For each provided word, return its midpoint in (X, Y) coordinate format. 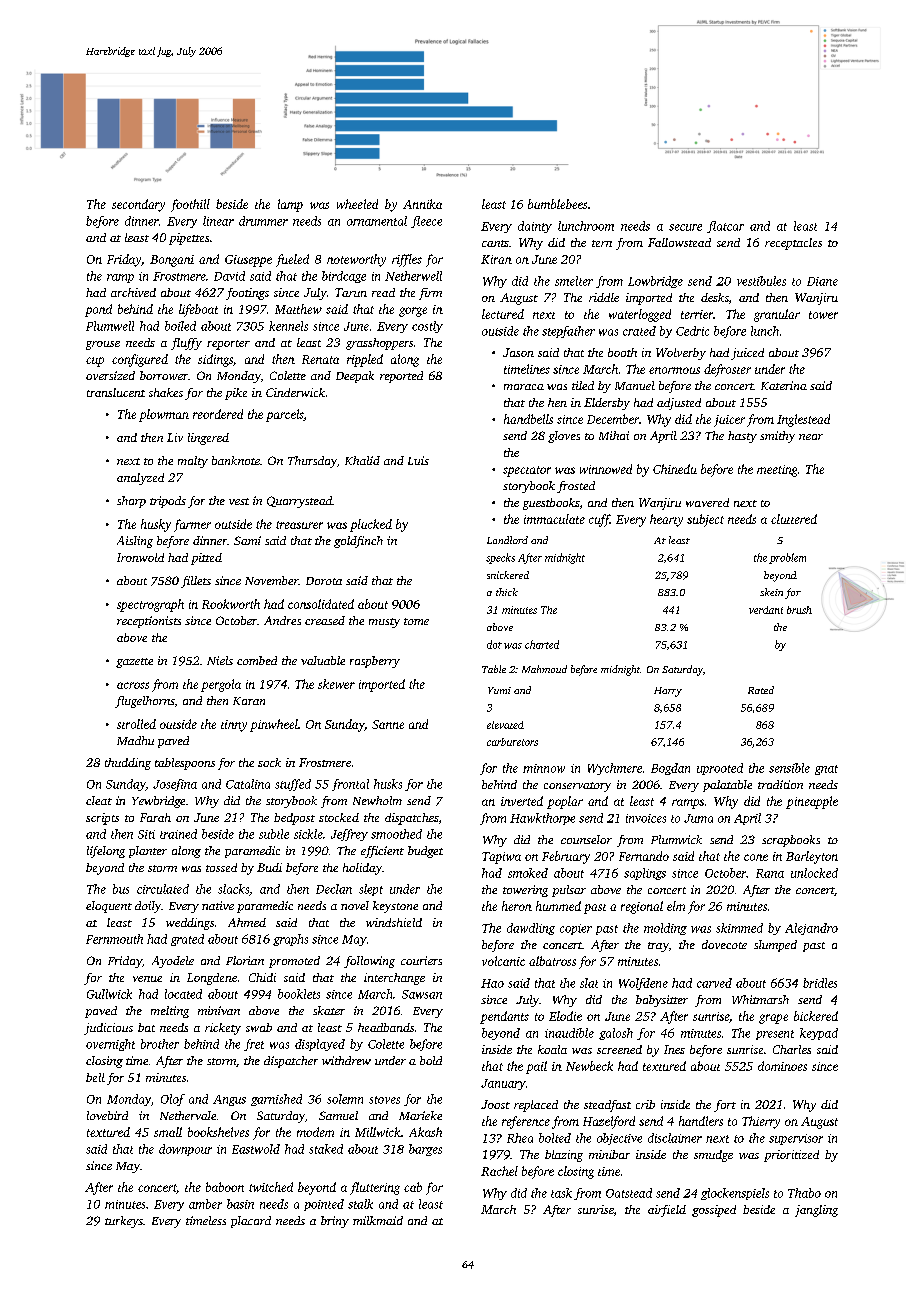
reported (401, 377)
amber (205, 1204)
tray (658, 947)
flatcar (725, 227)
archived (133, 292)
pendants (504, 1017)
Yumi (499, 690)
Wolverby (681, 354)
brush (799, 610)
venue (147, 979)
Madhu (135, 740)
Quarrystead (299, 502)
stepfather (568, 332)
